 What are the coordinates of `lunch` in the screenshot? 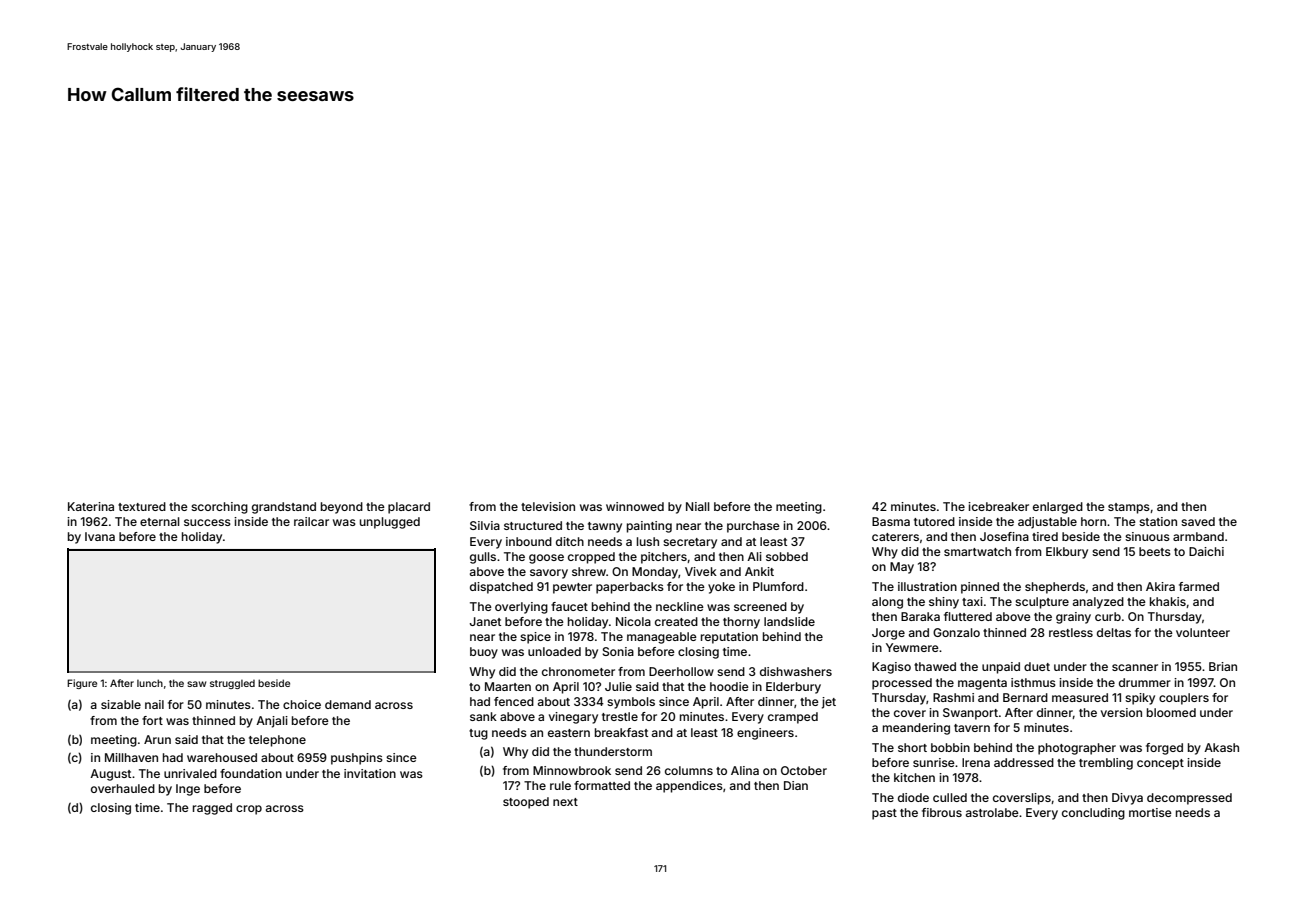 It's located at (150, 683).
